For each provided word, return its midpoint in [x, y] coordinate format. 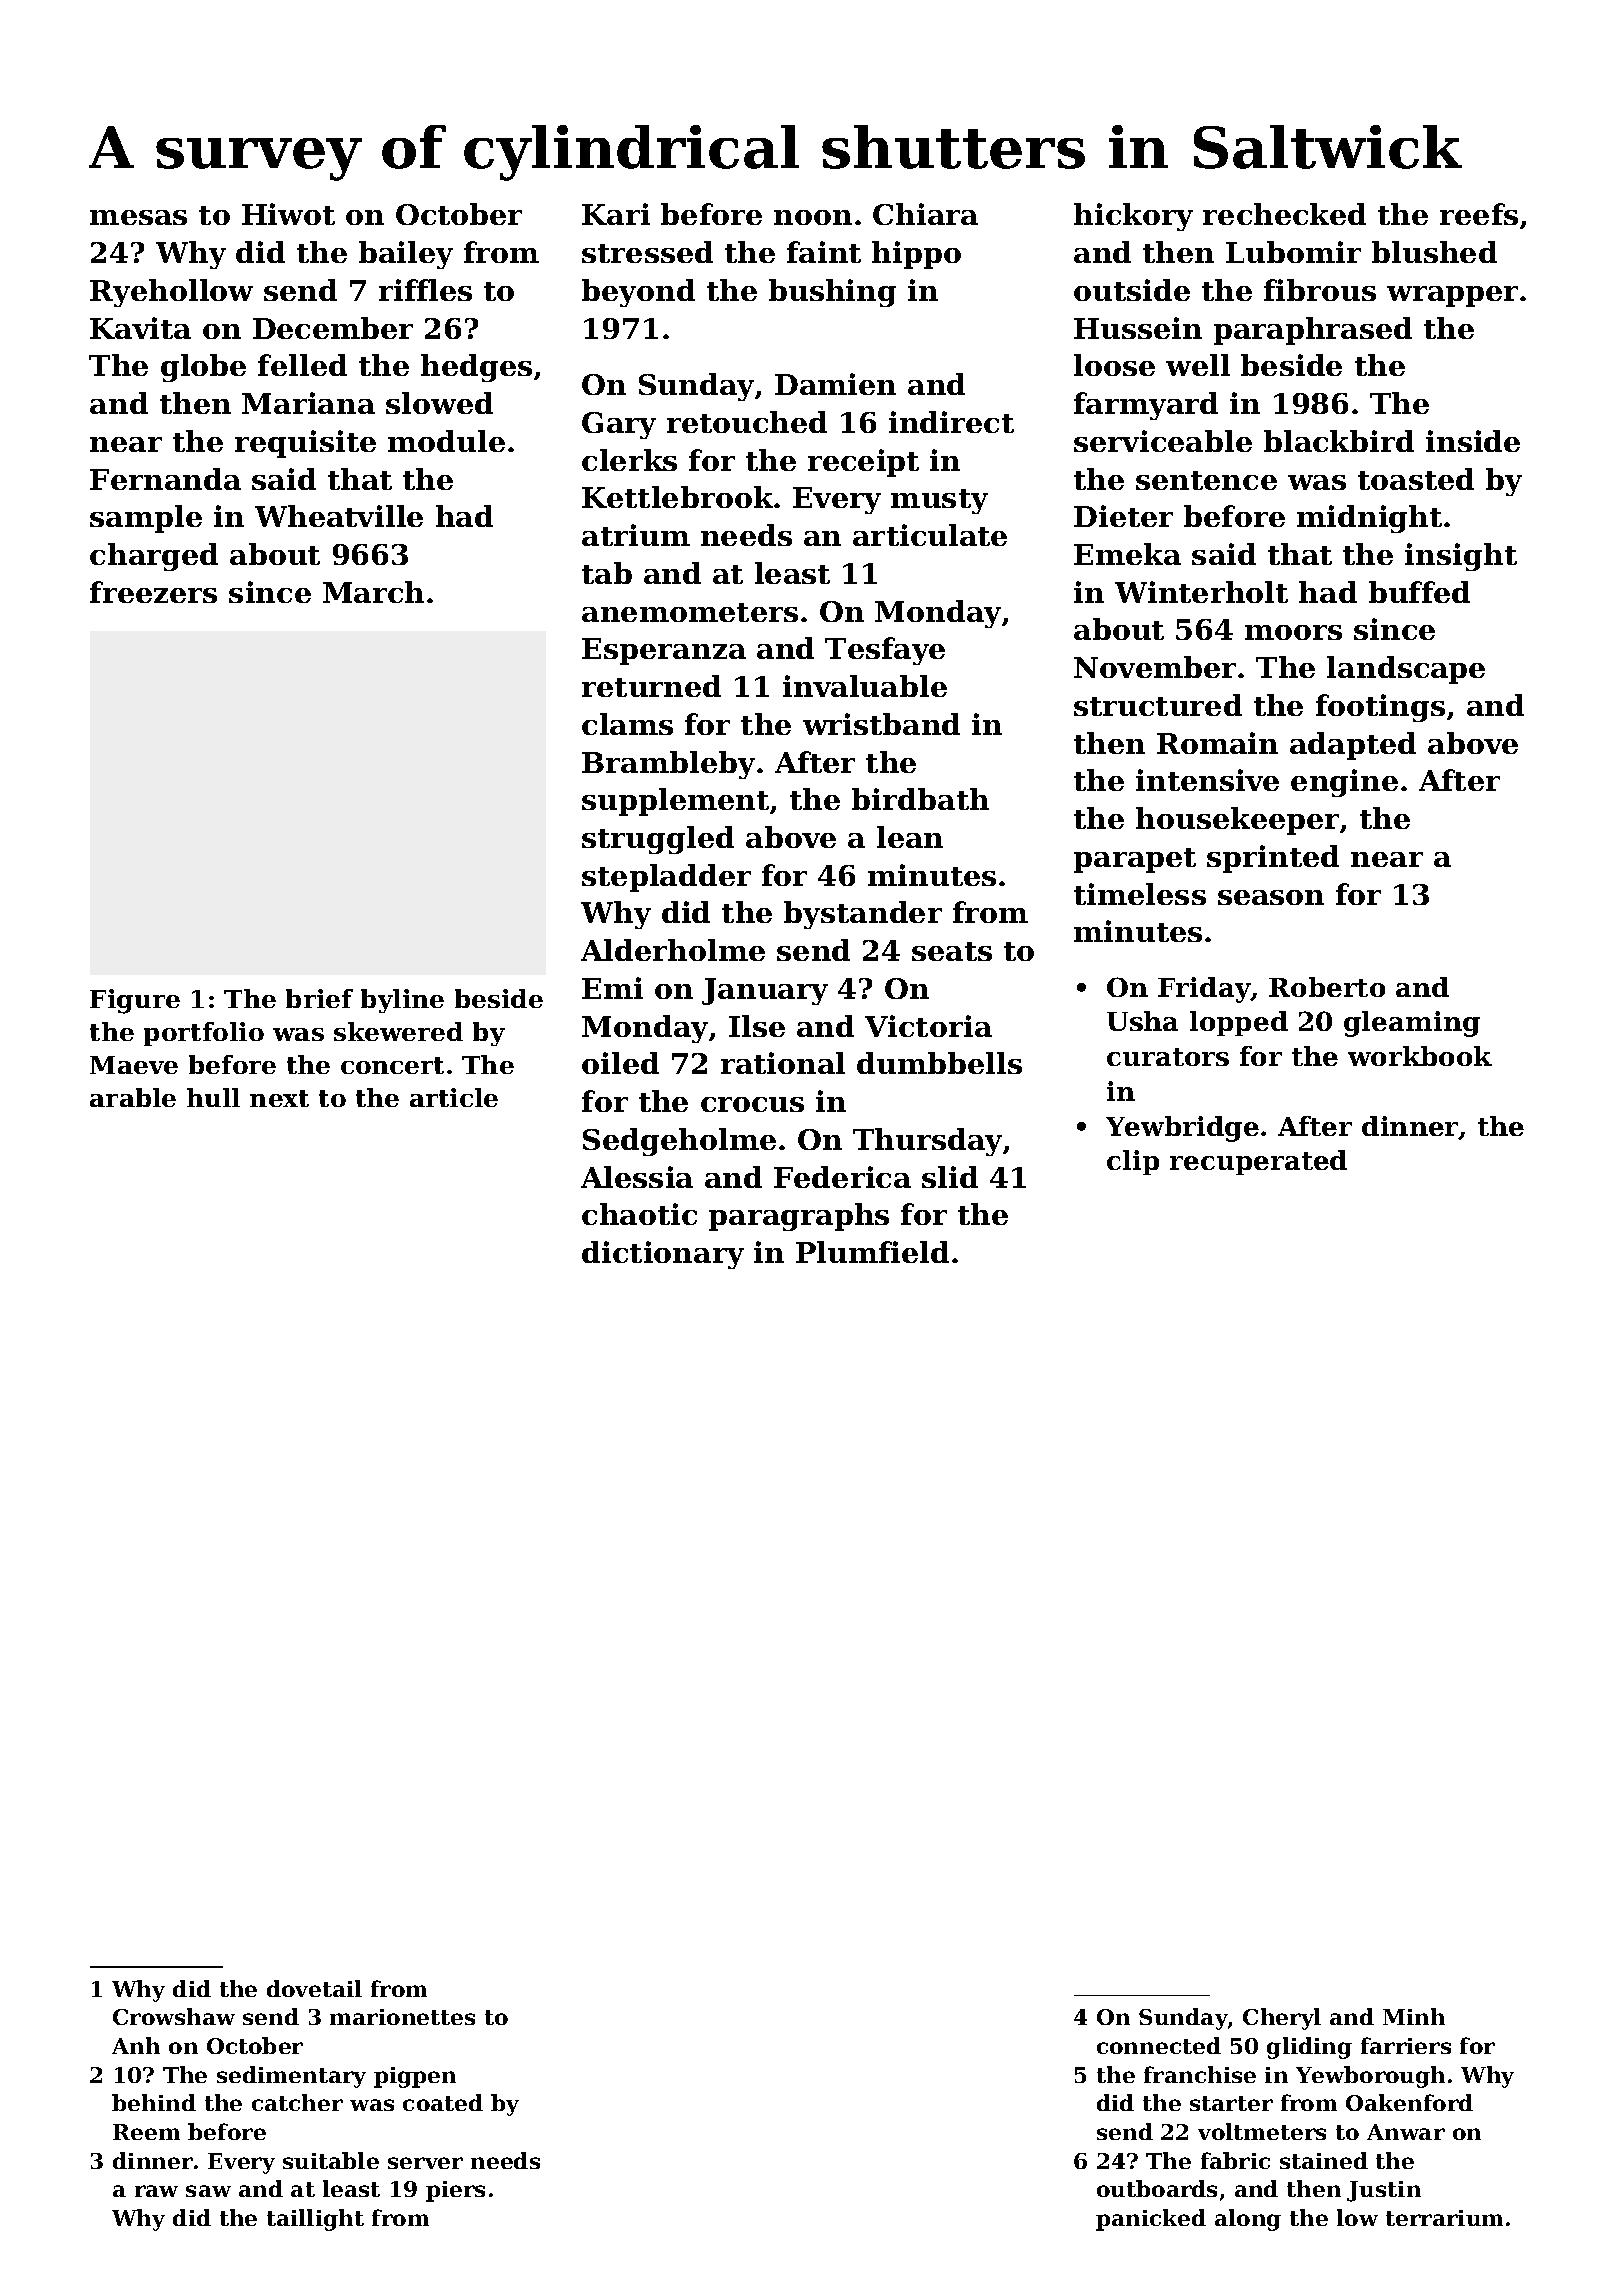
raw [156, 2191]
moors [1293, 632]
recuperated [1258, 1162]
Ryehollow [171, 293]
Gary [619, 425]
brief [319, 998]
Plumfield [872, 1252]
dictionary [663, 1255]
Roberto [1327, 987]
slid [950, 1177]
